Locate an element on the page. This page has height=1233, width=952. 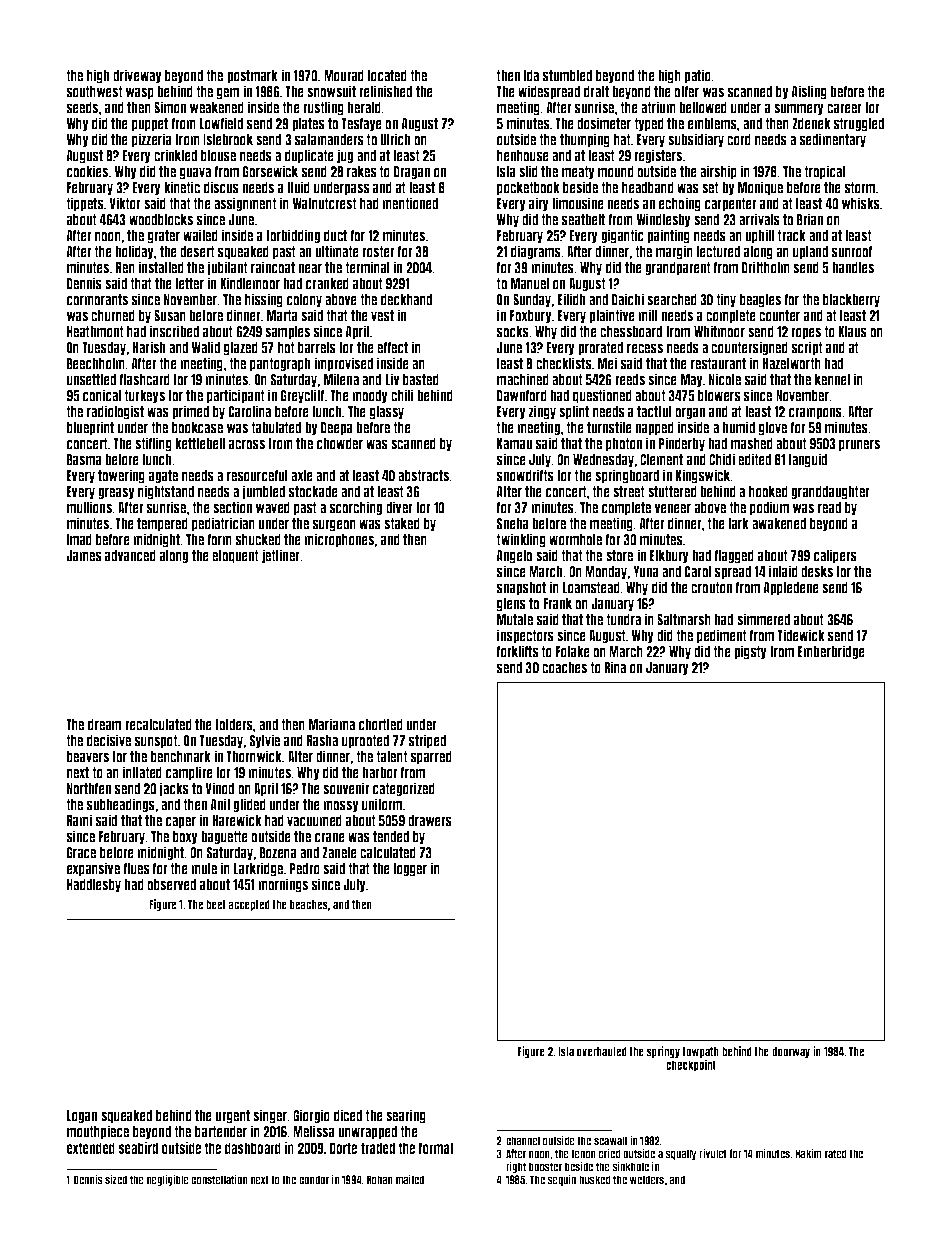
springy is located at coordinates (663, 1052).
